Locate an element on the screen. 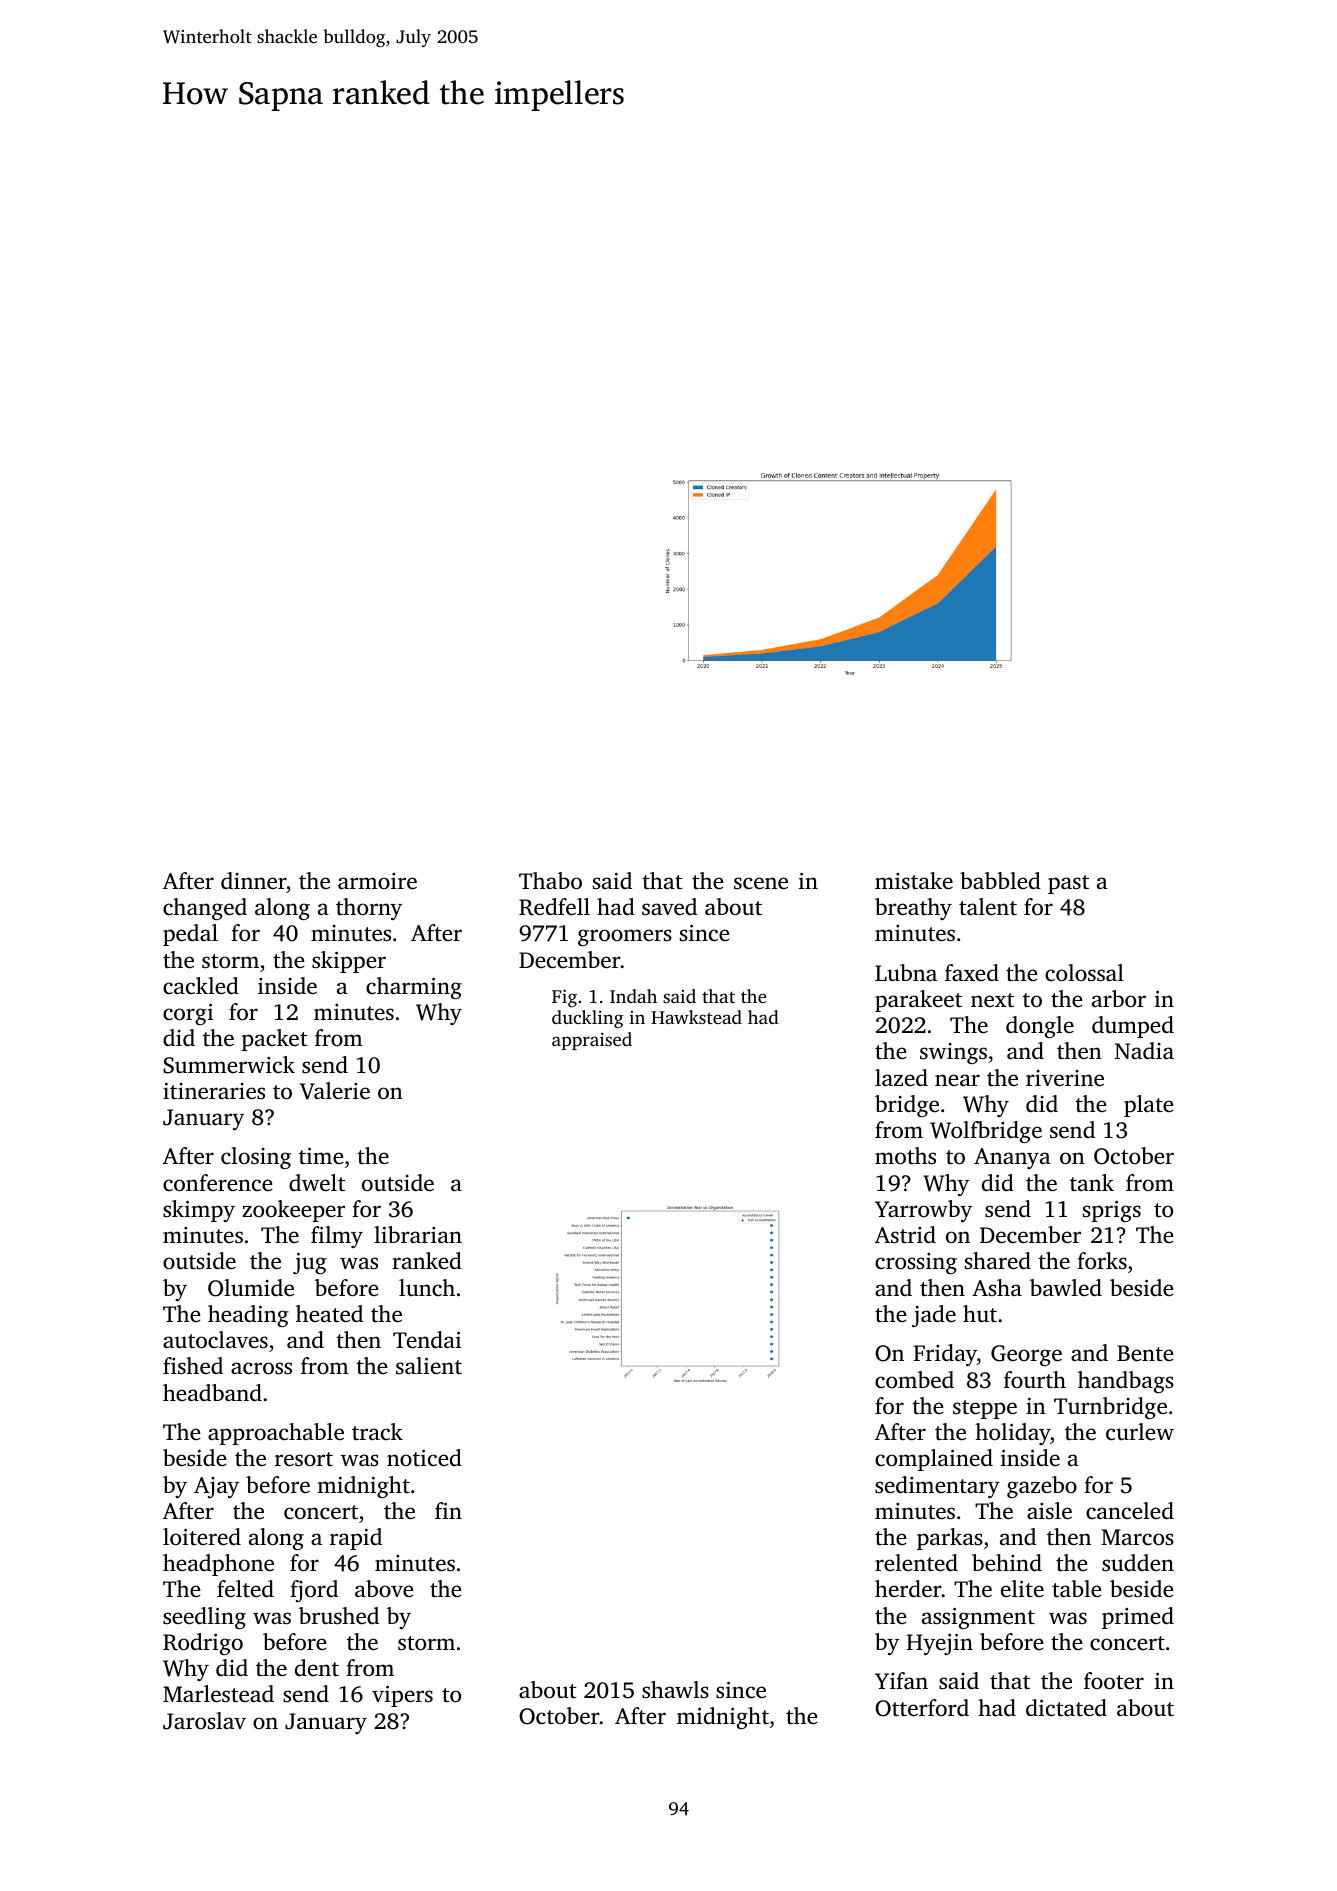 This screenshot has height=1891, width=1337. armoire is located at coordinates (377, 881).
